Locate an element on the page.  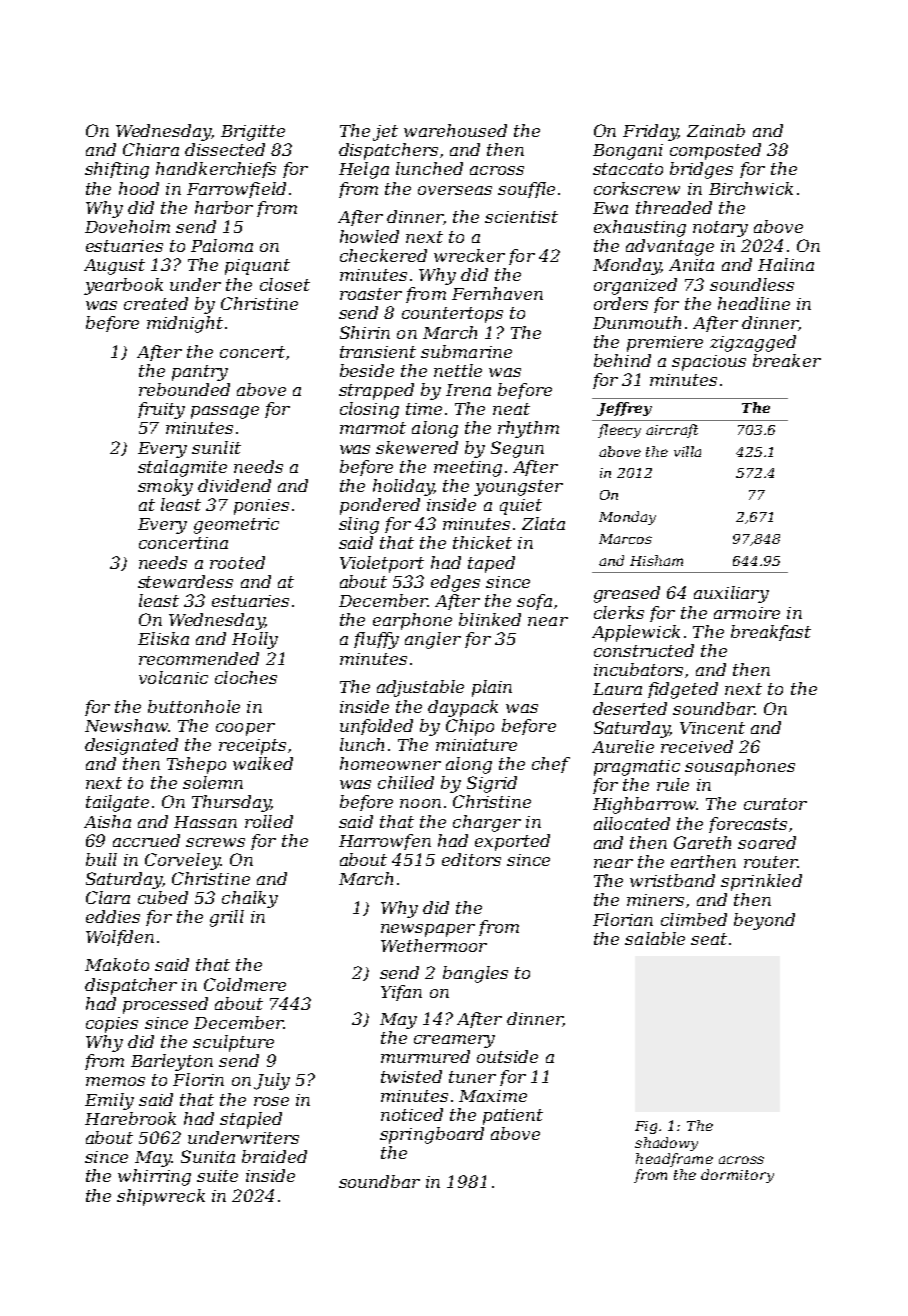
Brigitte is located at coordinates (253, 133).
